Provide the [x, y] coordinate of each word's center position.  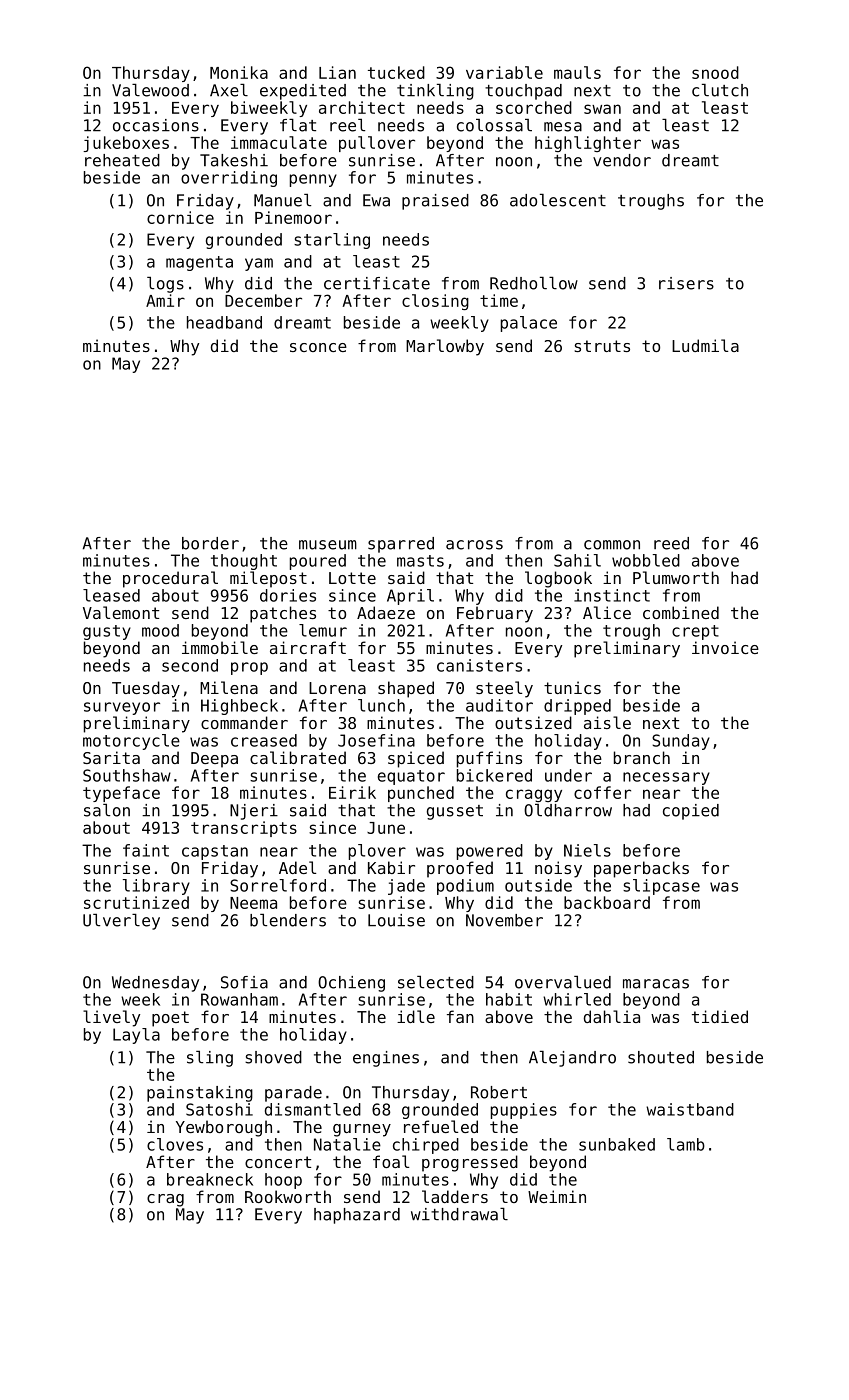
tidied [720, 1016]
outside [538, 885]
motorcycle [131, 742]
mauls [577, 72]
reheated [122, 160]
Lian [337, 72]
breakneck [210, 1179]
